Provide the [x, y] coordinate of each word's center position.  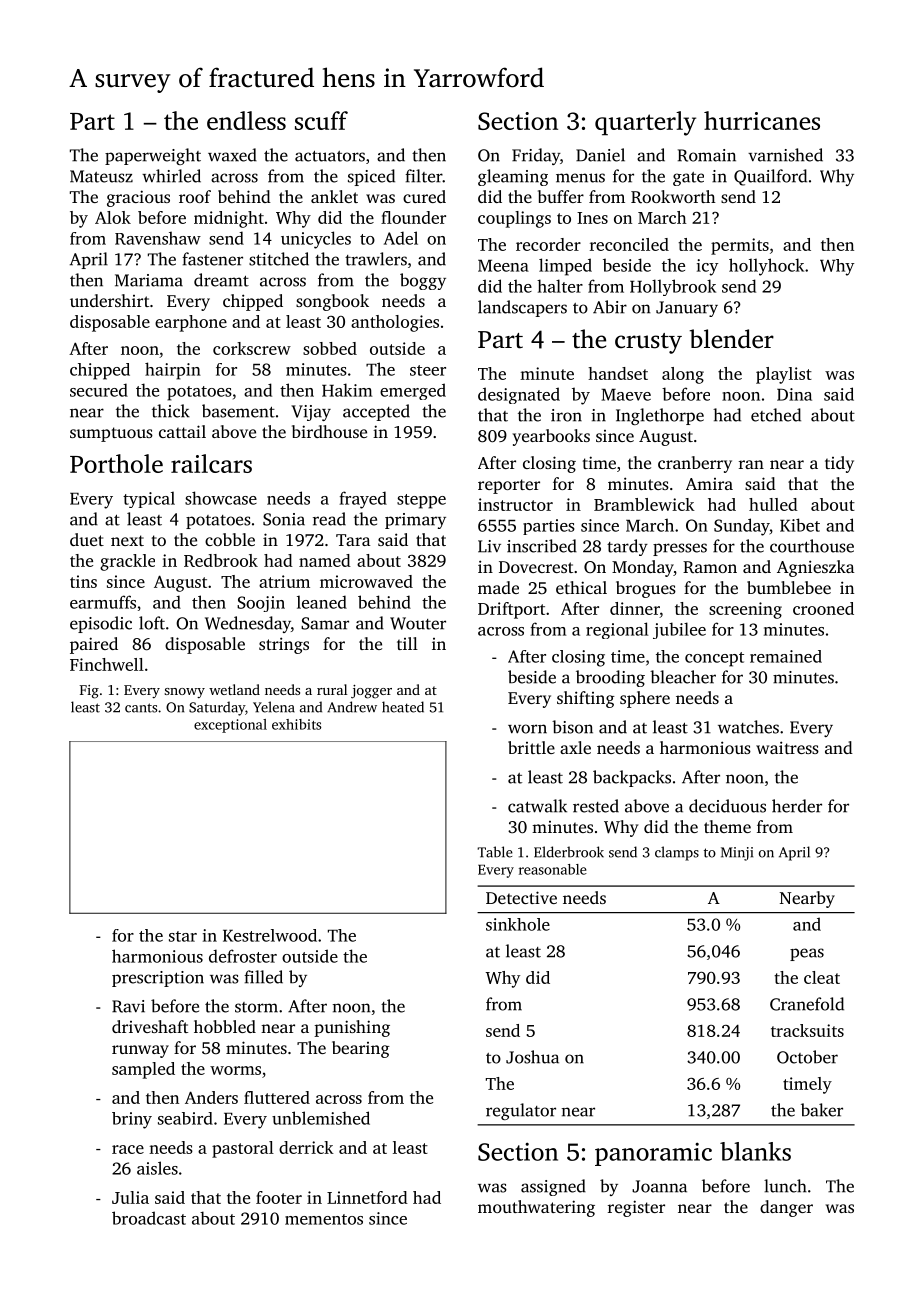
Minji [737, 854]
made [498, 587]
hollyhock [766, 267]
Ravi [128, 1006]
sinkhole [518, 924]
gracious [138, 198]
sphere [645, 699]
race [128, 1149]
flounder [413, 217]
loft [152, 623]
